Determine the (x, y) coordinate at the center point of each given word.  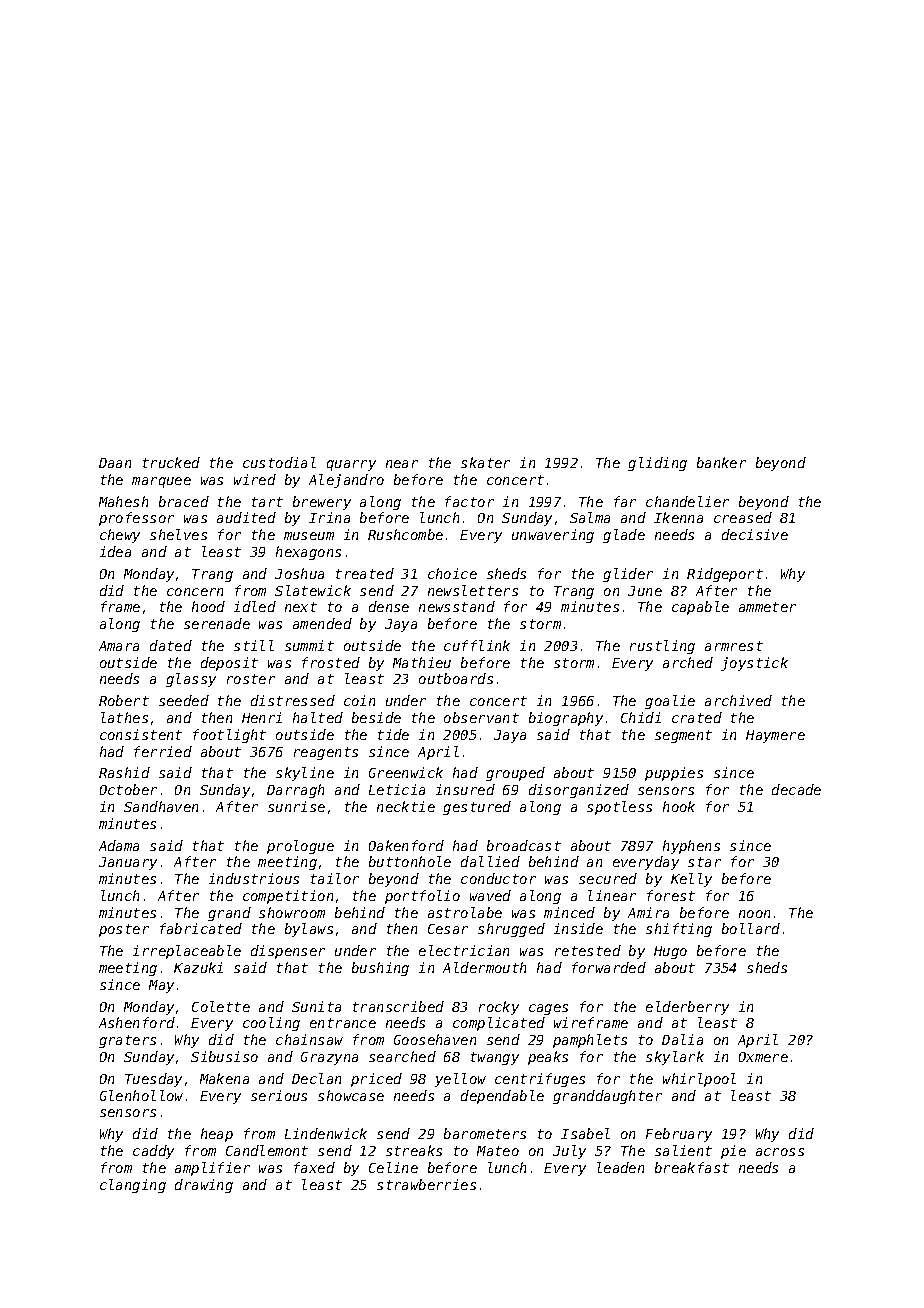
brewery (322, 503)
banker (721, 462)
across (780, 1152)
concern (195, 592)
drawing (204, 1186)
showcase (351, 1095)
